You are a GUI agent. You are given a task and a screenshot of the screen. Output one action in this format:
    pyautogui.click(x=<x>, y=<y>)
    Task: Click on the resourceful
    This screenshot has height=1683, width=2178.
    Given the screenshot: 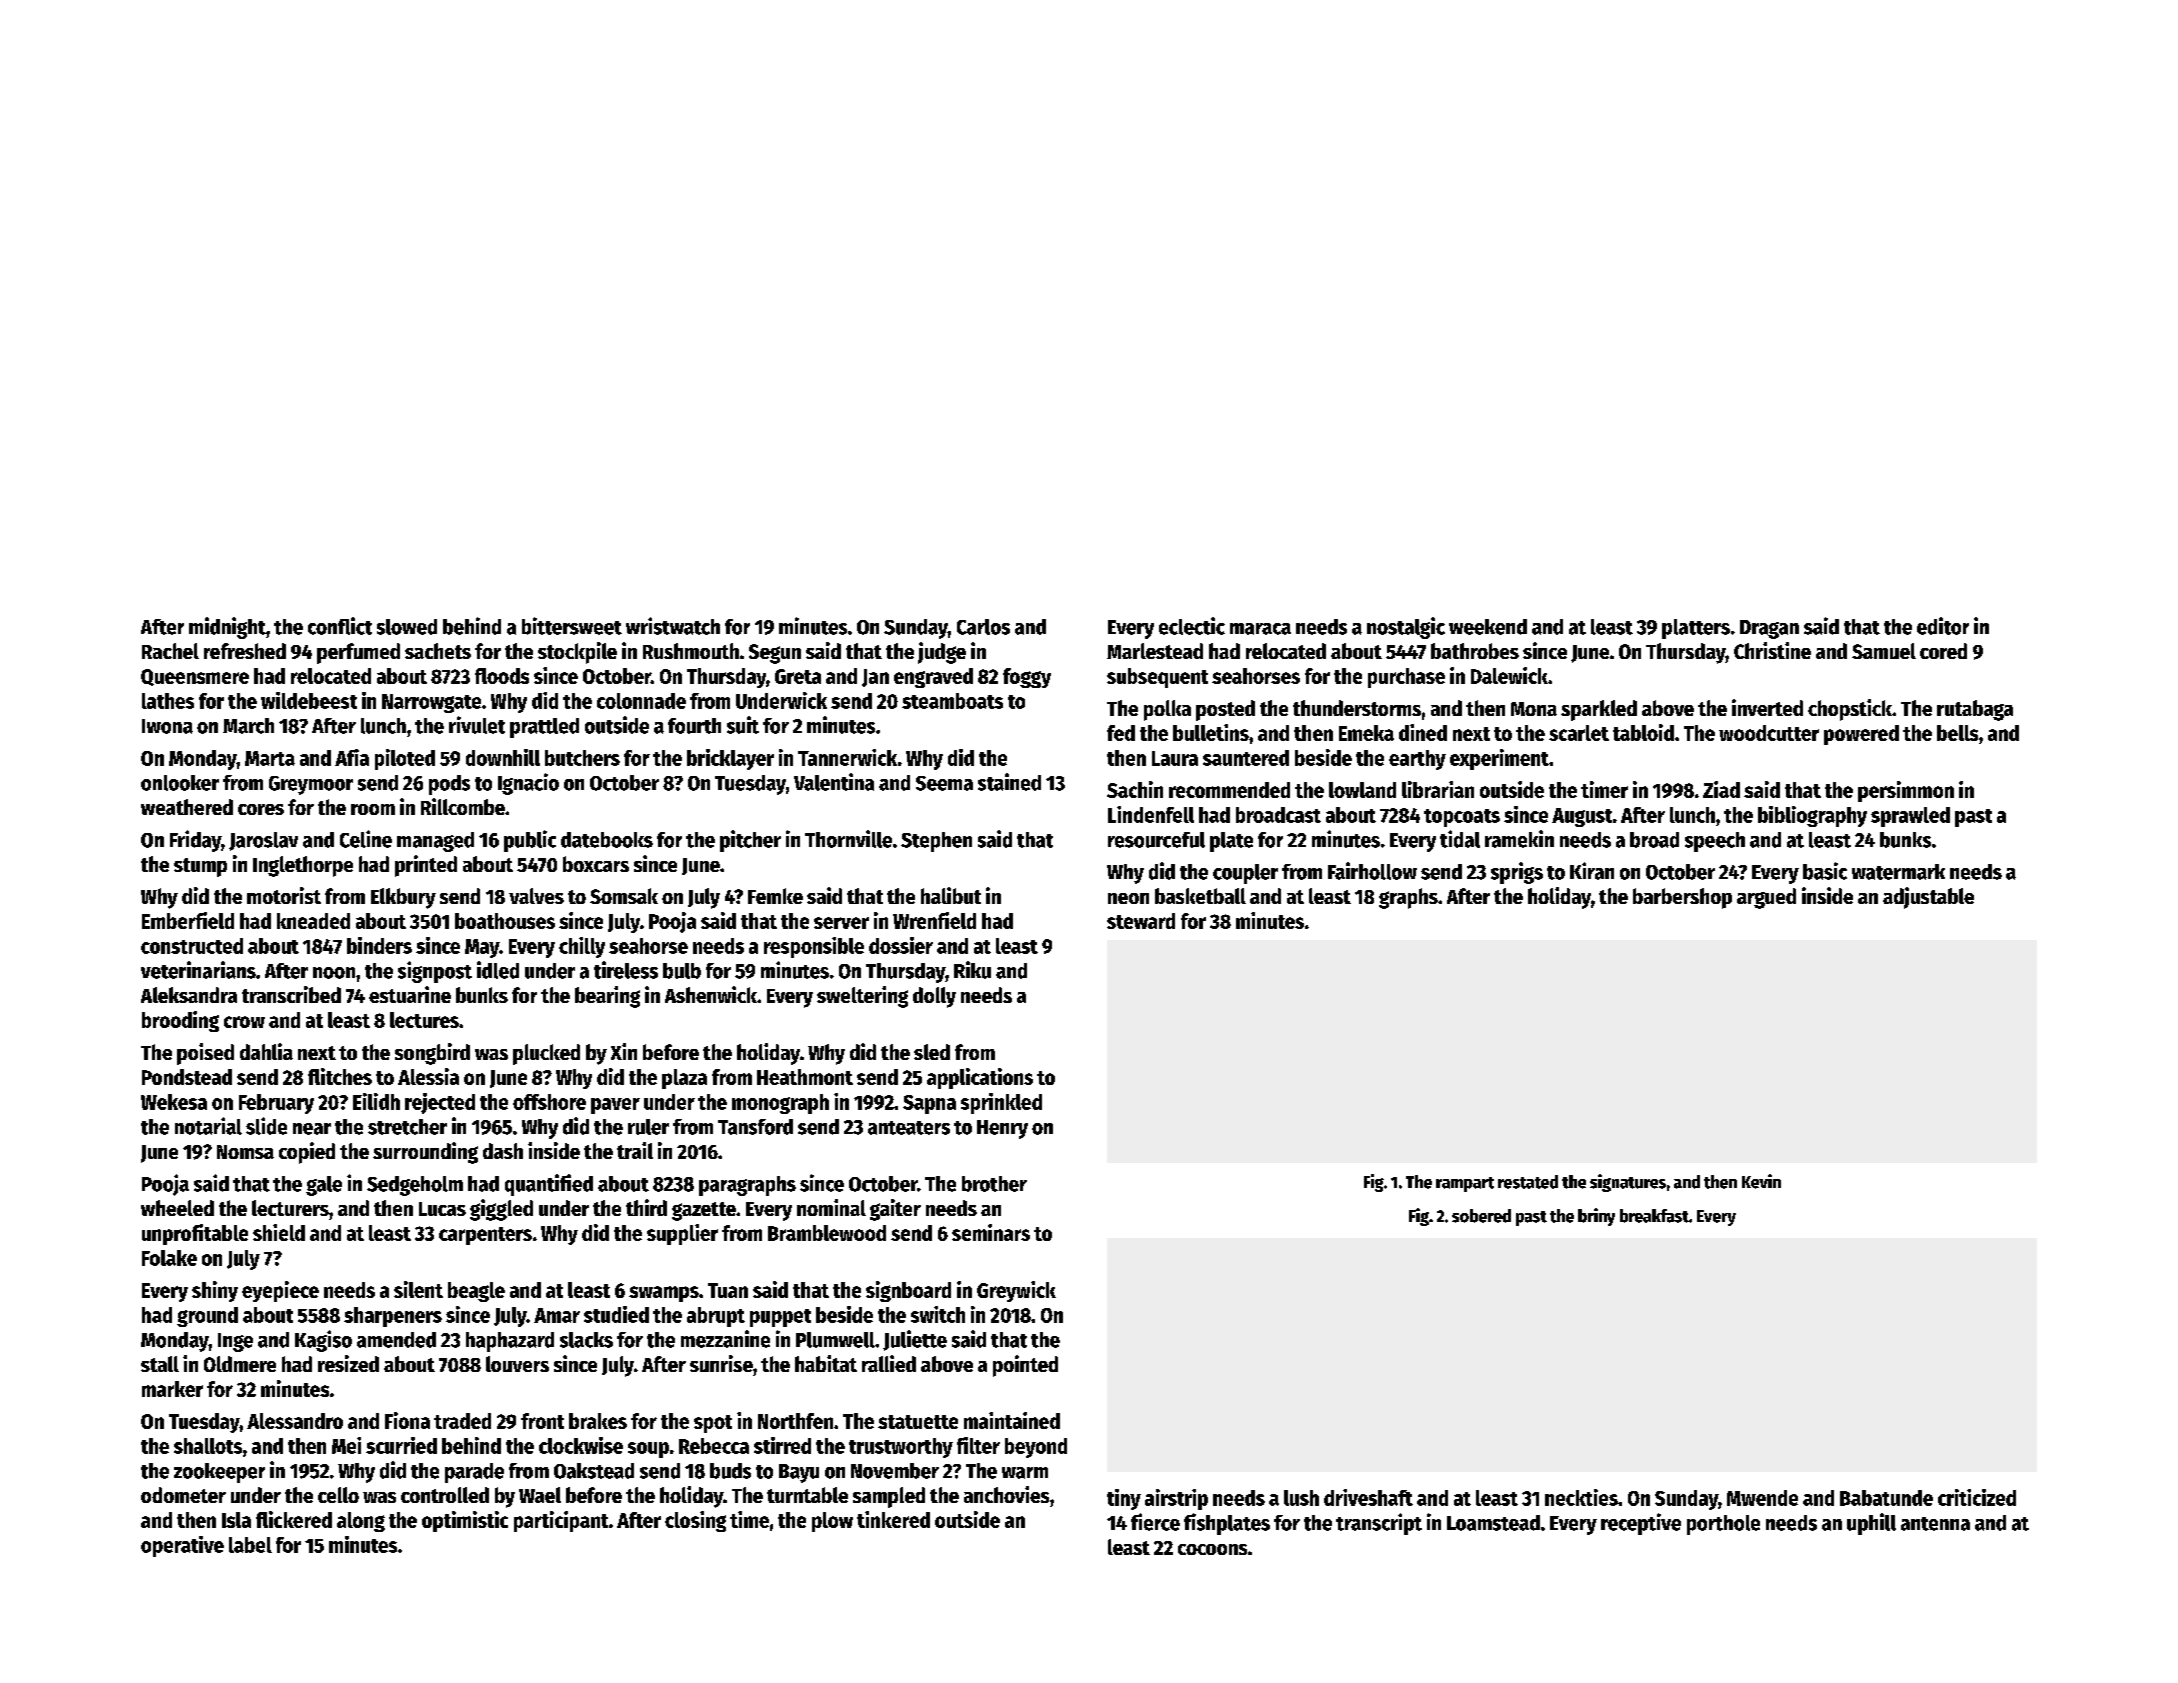 What is the action you would take?
    pyautogui.click(x=1156, y=840)
